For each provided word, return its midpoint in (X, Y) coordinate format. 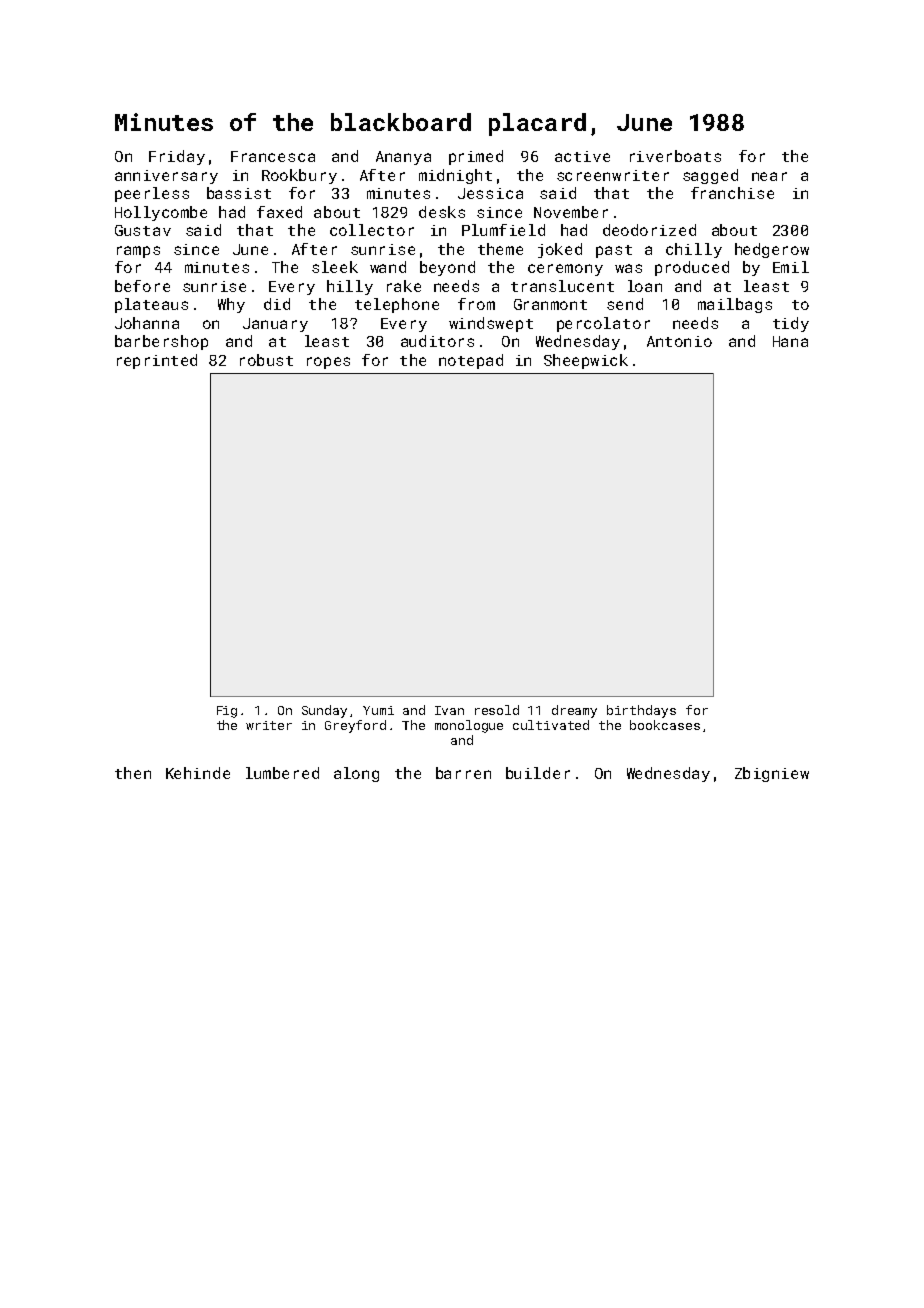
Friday (177, 157)
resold (497, 710)
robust (266, 360)
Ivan (449, 710)
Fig (227, 712)
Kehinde (198, 773)
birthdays (641, 711)
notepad (471, 361)
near (769, 176)
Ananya (403, 158)
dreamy (574, 711)
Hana (790, 341)
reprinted (157, 361)
